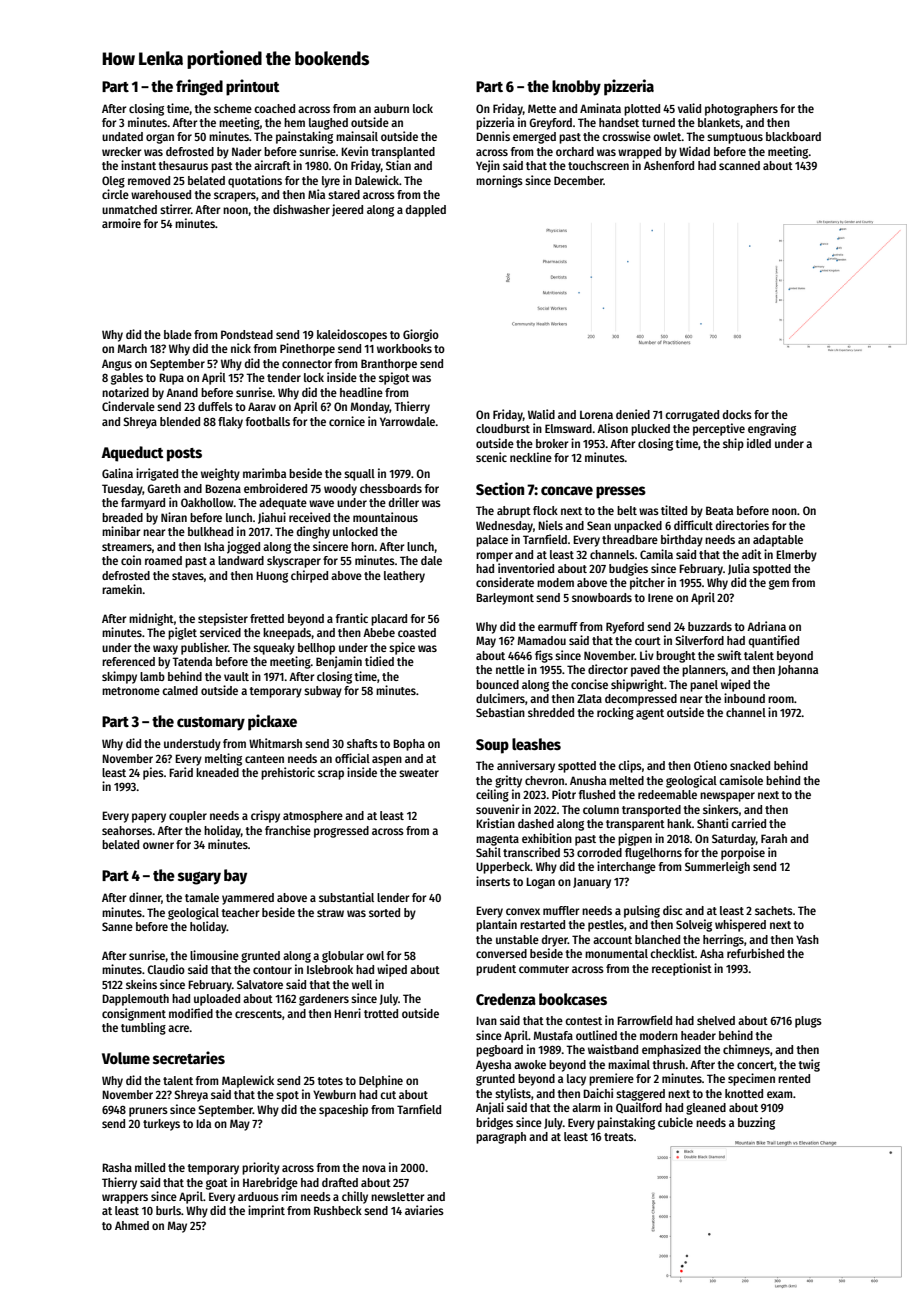 This image has width=924, height=1308. What do you see at coordinates (128, 406) in the image?
I see `Cindervale` at bounding box center [128, 406].
